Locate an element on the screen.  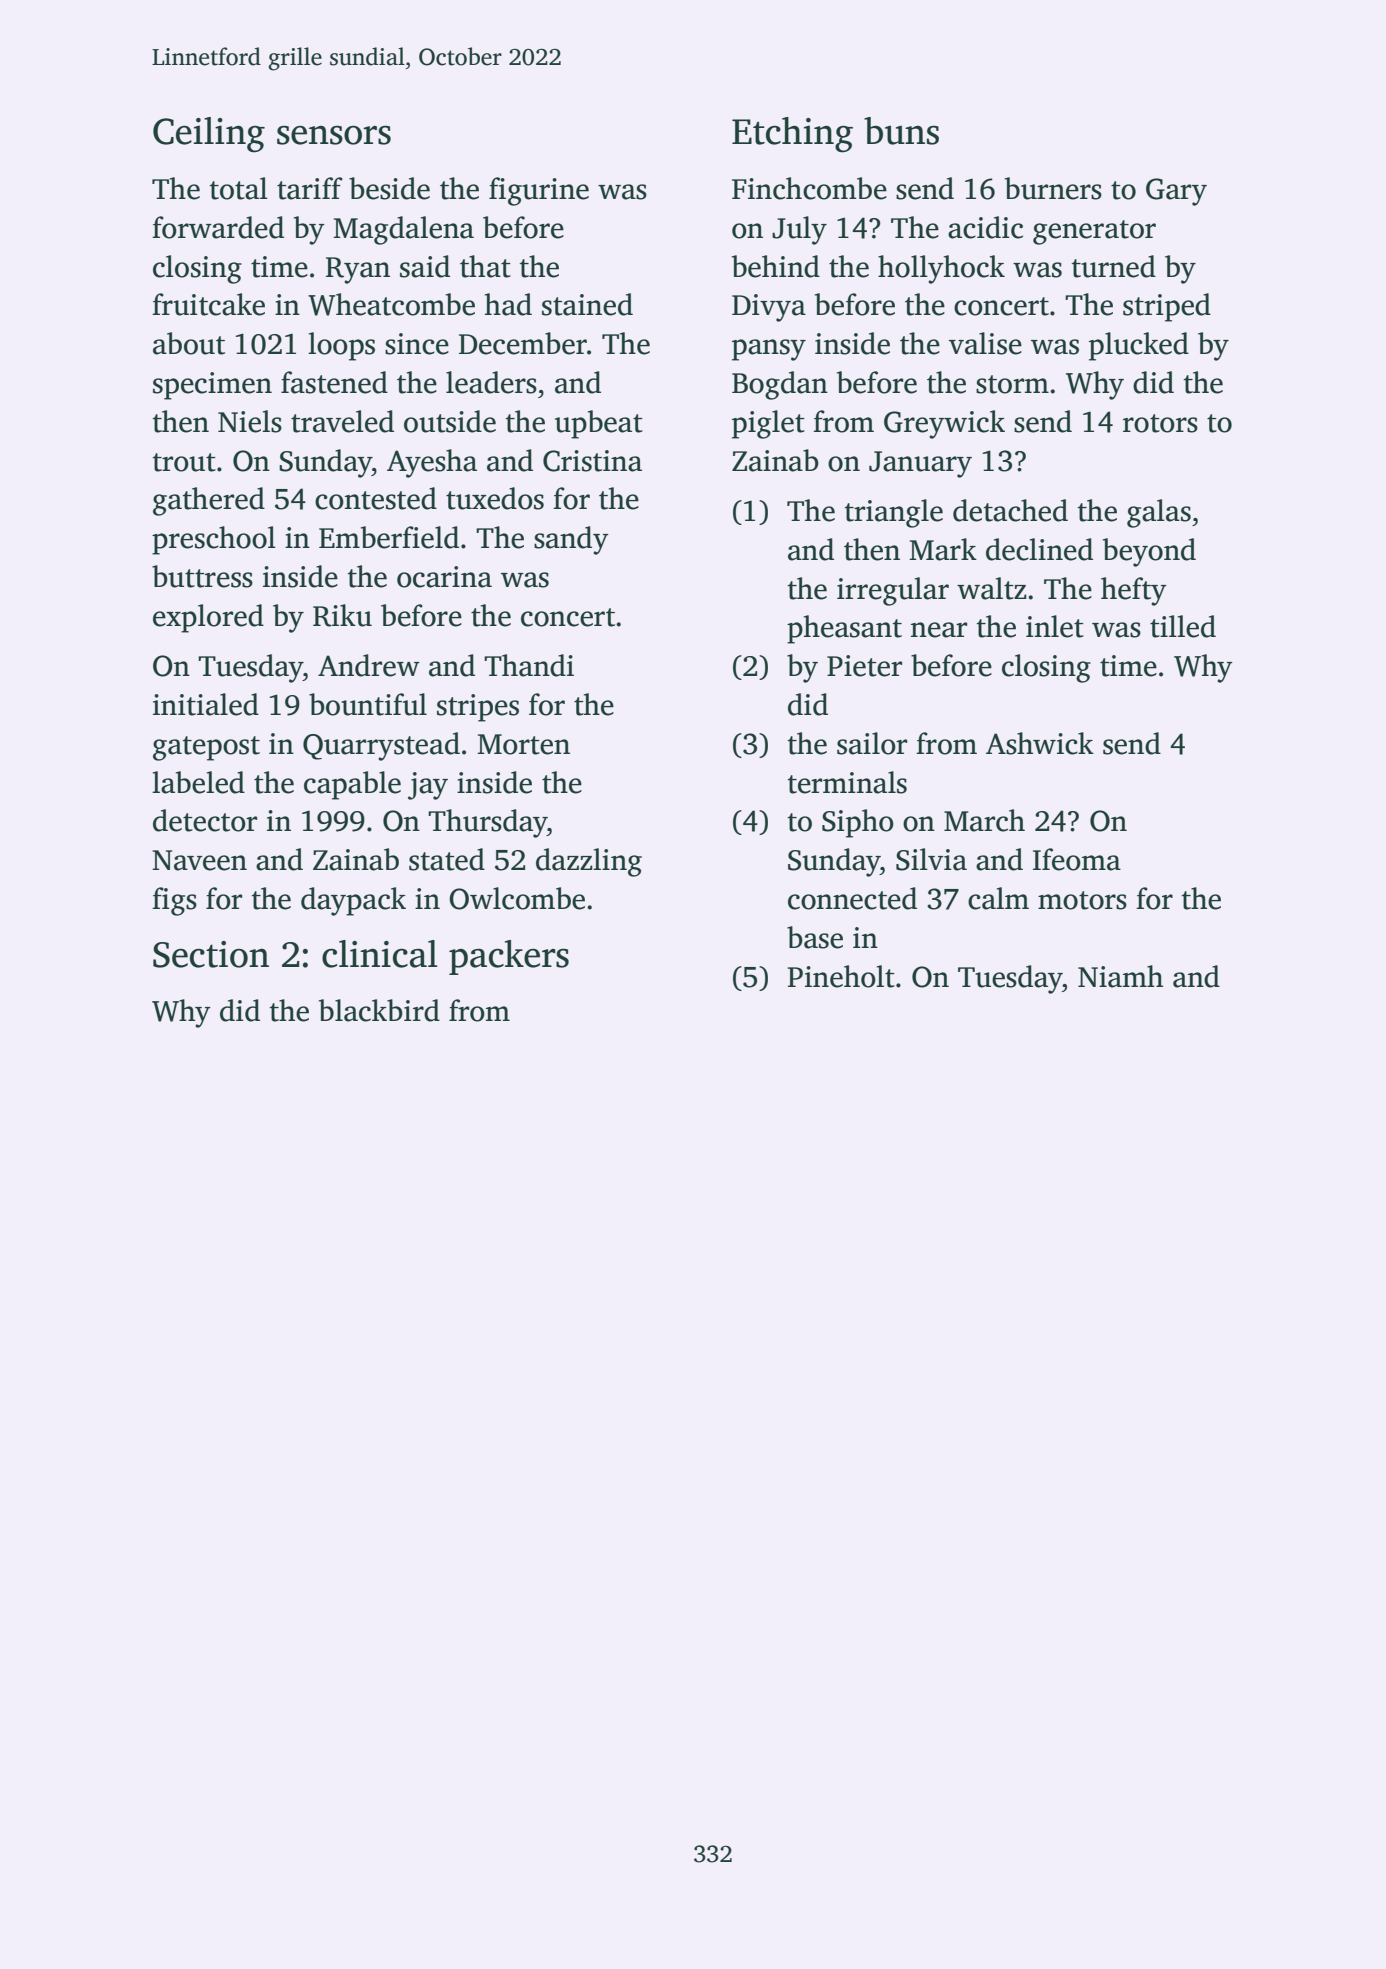
tilled is located at coordinates (1183, 626).
